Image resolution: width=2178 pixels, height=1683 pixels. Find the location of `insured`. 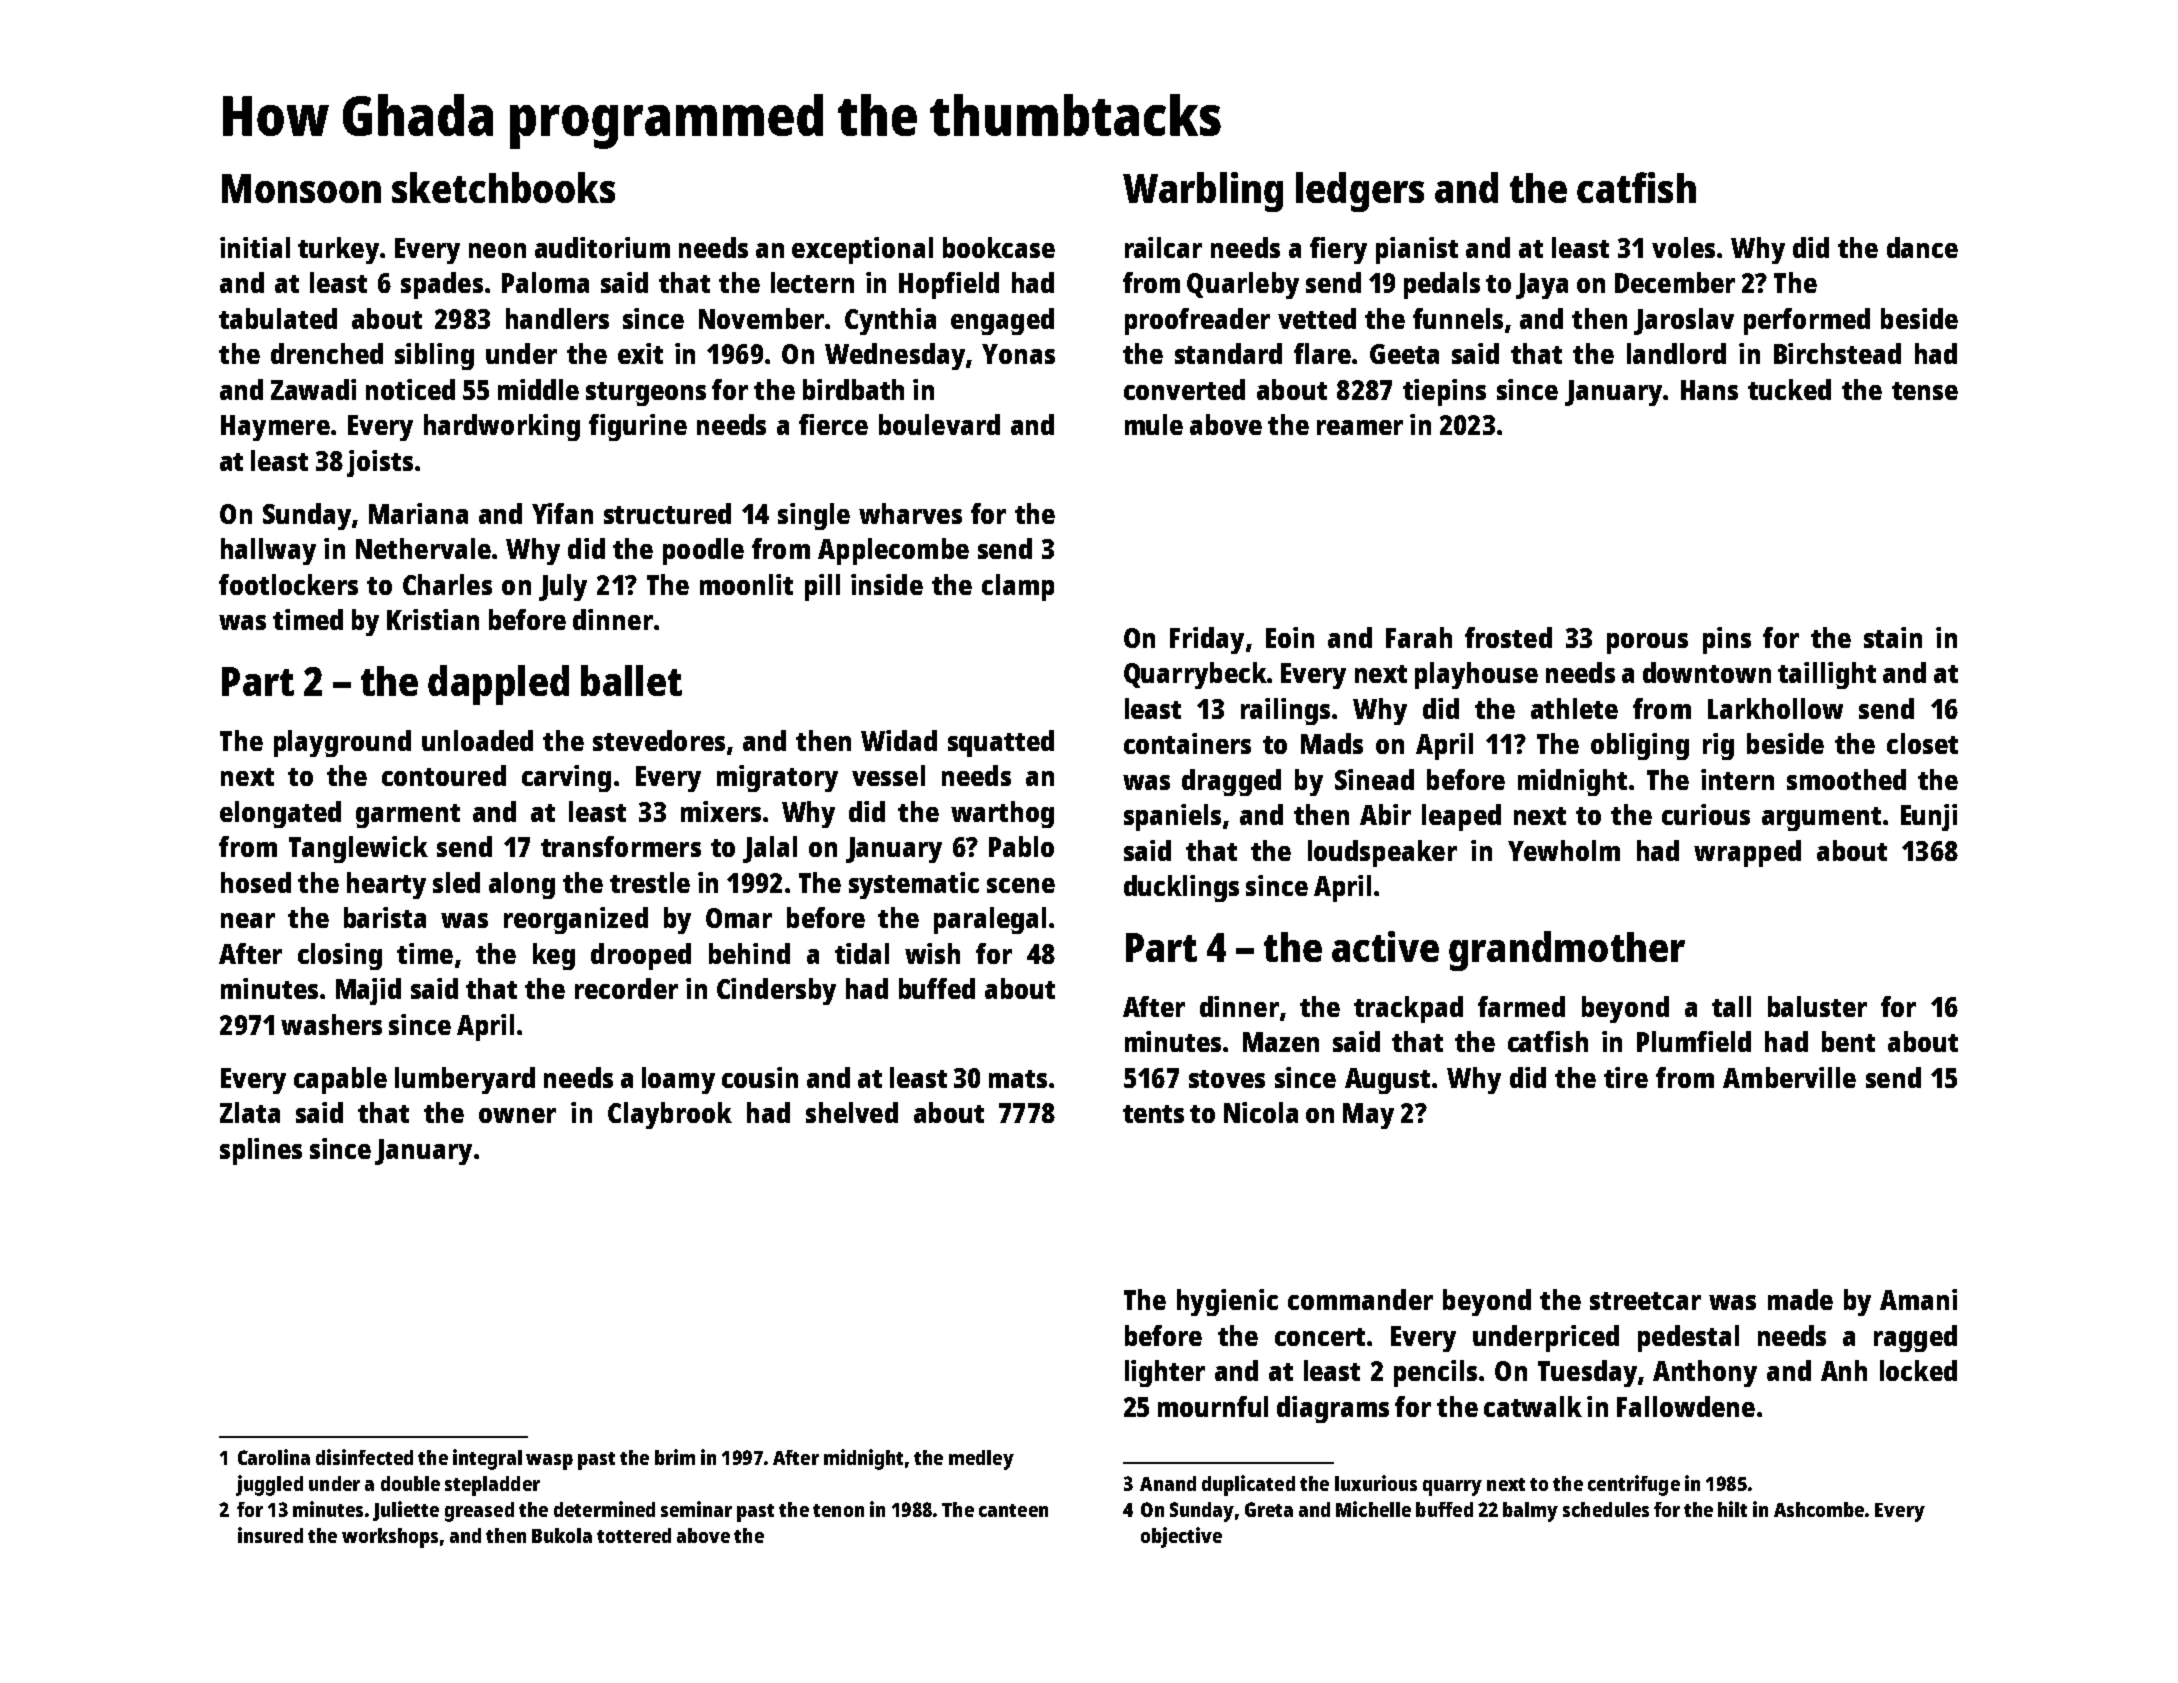

insured is located at coordinates (270, 1535).
